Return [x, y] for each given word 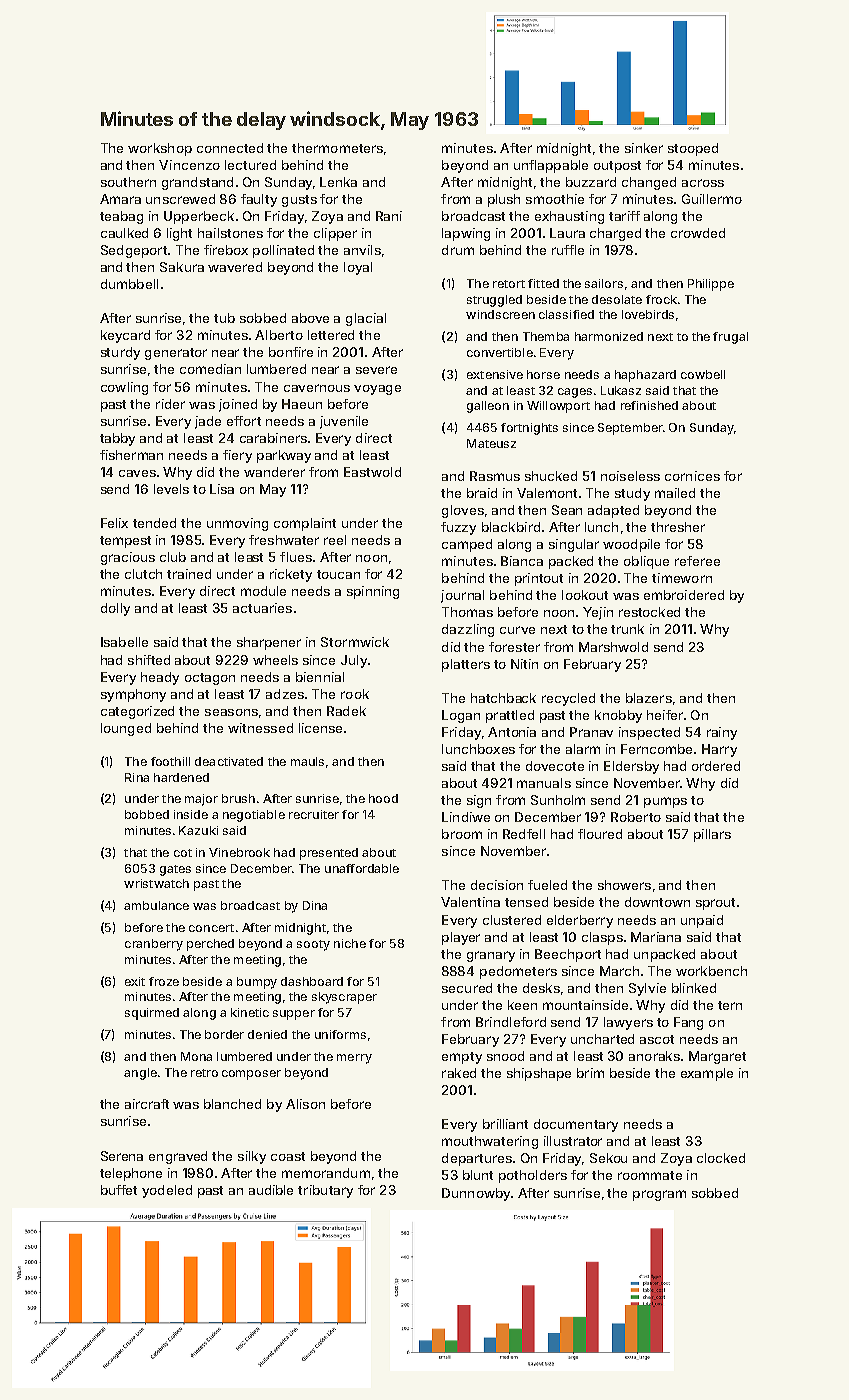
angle [140, 1074]
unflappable [551, 166]
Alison [305, 1104]
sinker [644, 148]
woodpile [631, 545]
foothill [170, 761]
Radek [346, 711]
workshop [160, 149]
